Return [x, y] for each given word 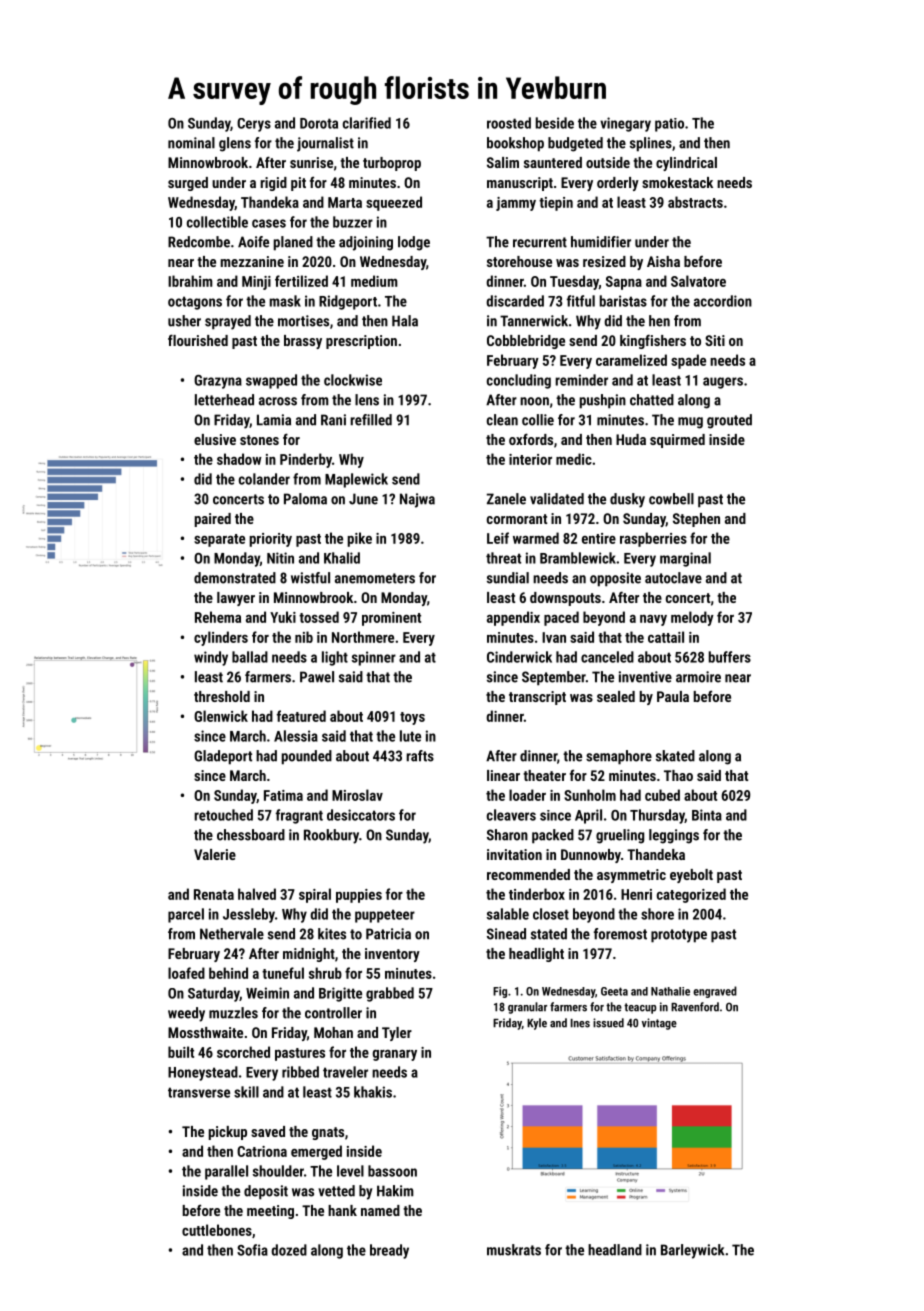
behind [228, 973]
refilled [371, 420]
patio [669, 125]
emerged [316, 1152]
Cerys [254, 125]
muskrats [514, 1250]
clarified [367, 123]
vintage [659, 1024]
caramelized [631, 360]
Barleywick [692, 1251]
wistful [310, 578]
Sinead [506, 934]
